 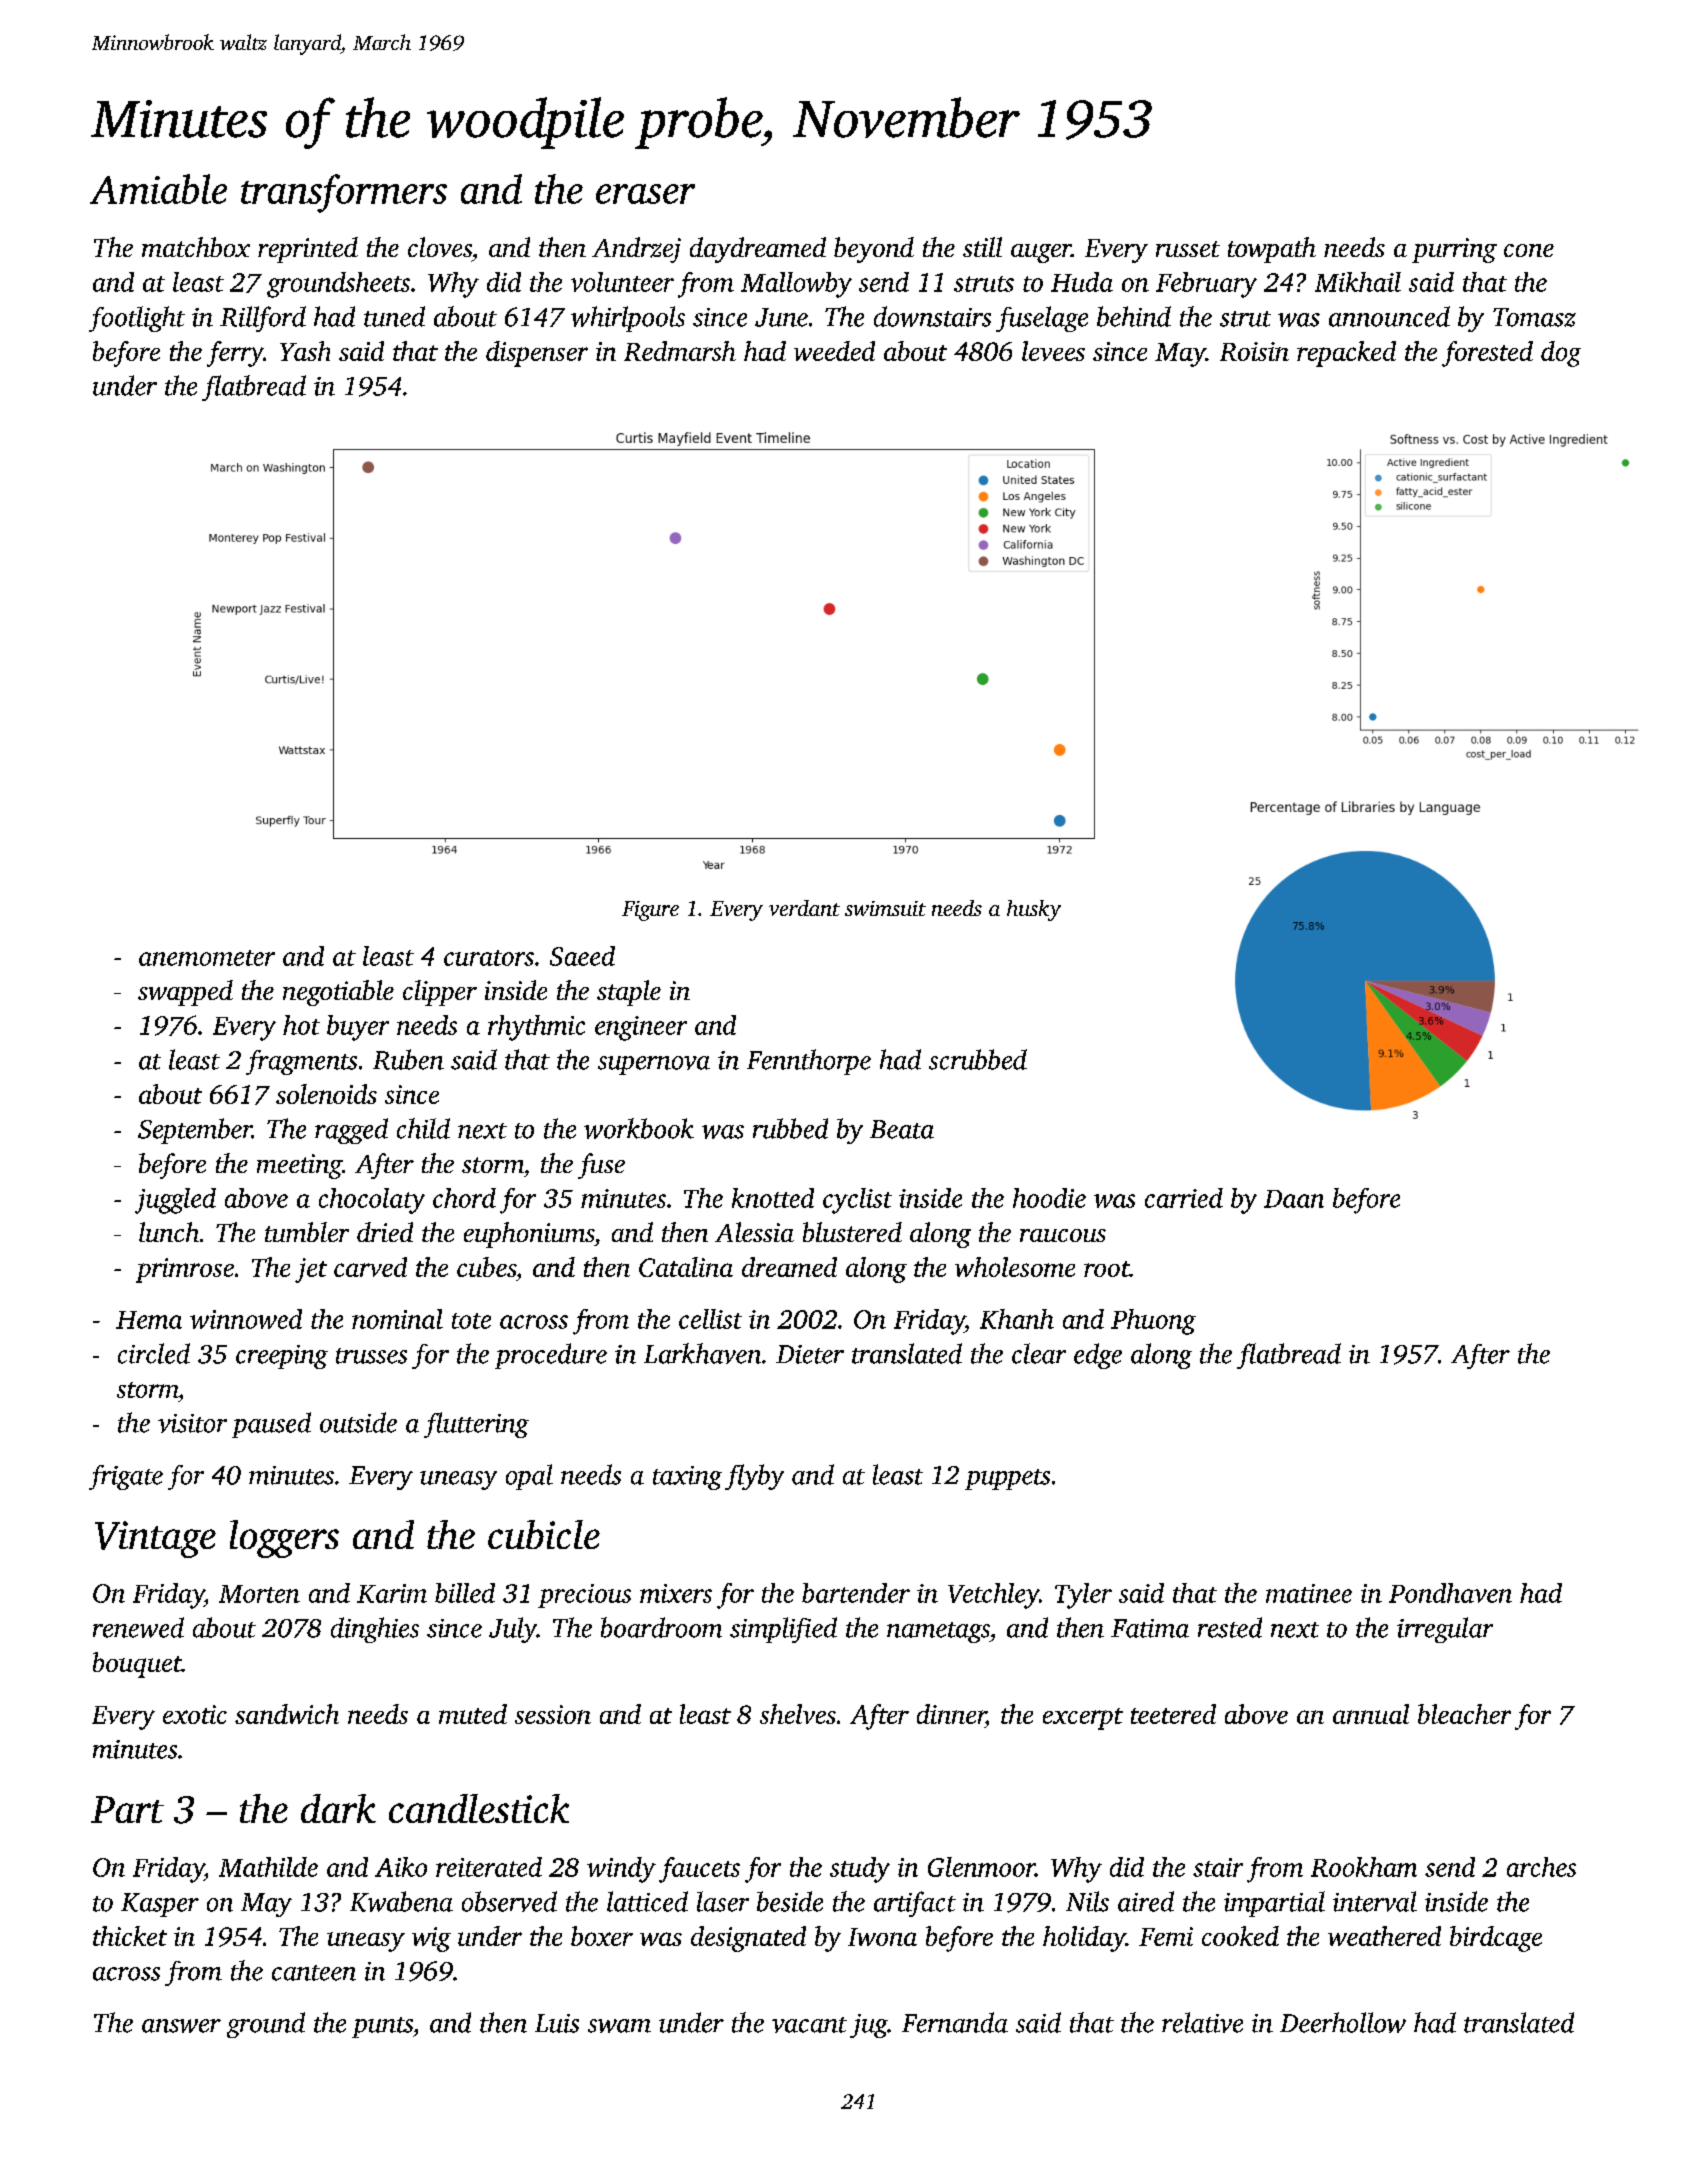 What do you see at coordinates (687, 1478) in the image?
I see `taxing` at bounding box center [687, 1478].
